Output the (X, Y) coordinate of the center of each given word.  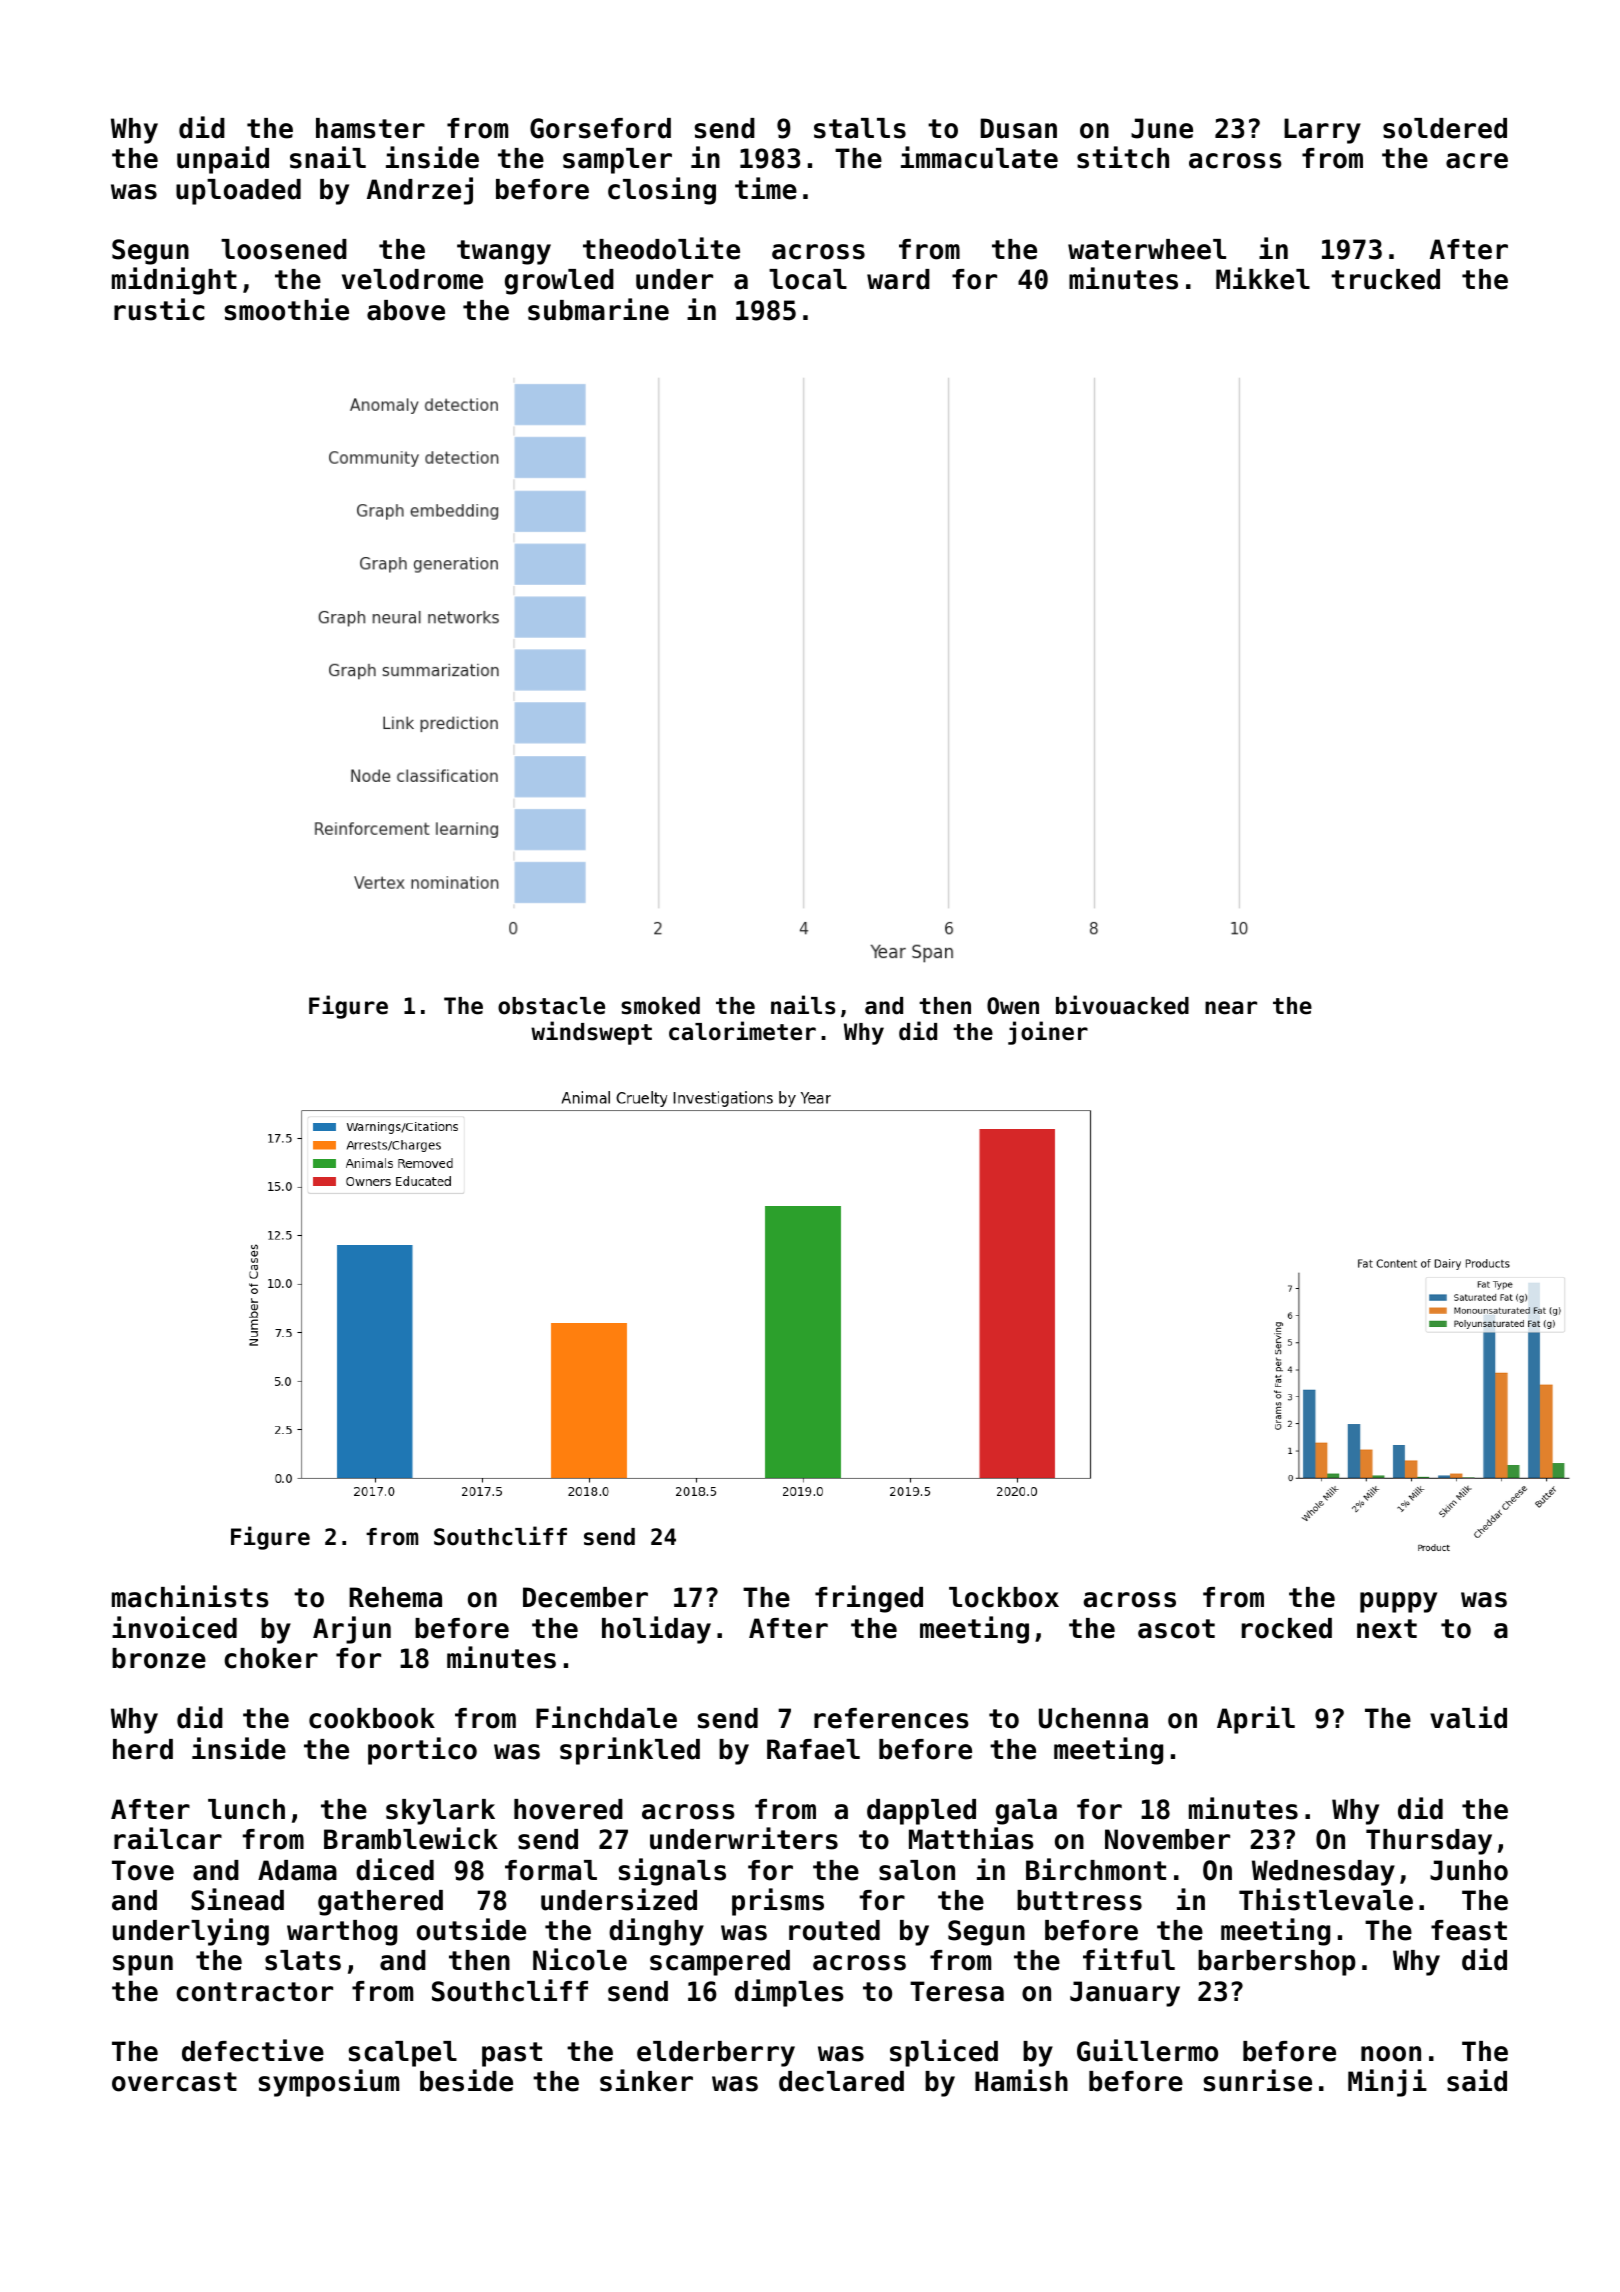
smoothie (286, 309)
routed (834, 1930)
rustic (159, 309)
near (1231, 1008)
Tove (143, 1870)
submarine (598, 309)
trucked (1385, 279)
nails (803, 1005)
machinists (190, 1596)
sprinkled (630, 1751)
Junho (1469, 1870)
